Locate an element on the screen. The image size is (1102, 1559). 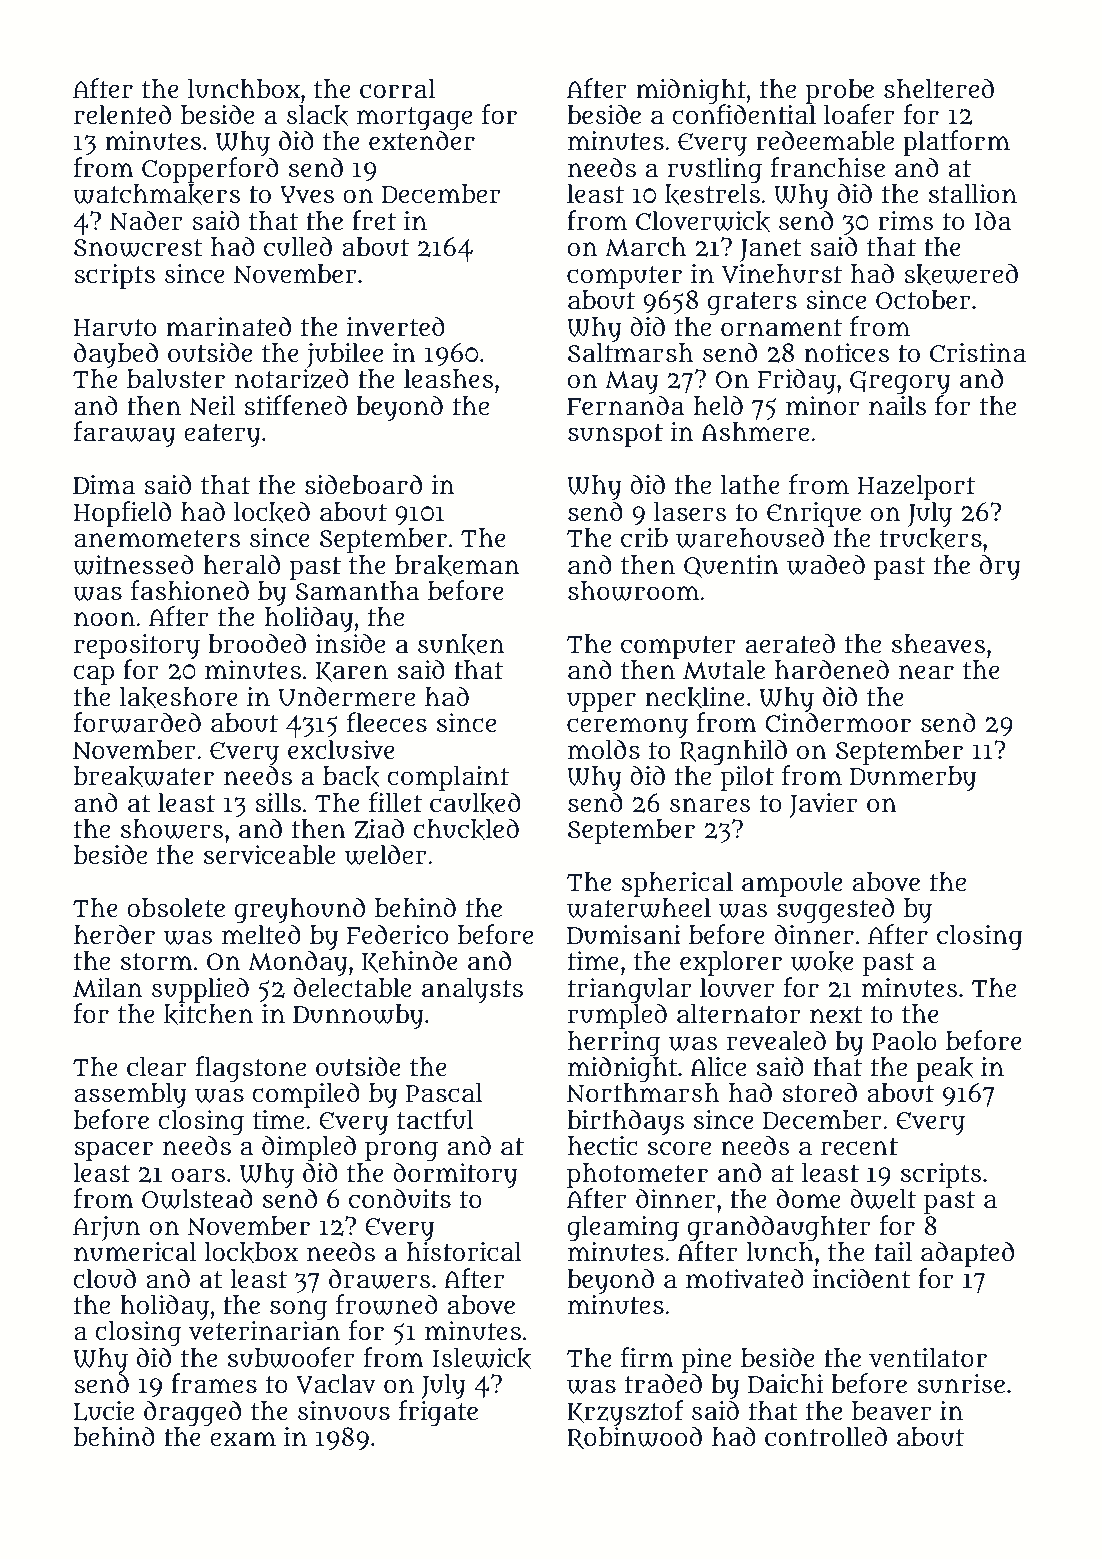
hardened is located at coordinates (832, 669).
